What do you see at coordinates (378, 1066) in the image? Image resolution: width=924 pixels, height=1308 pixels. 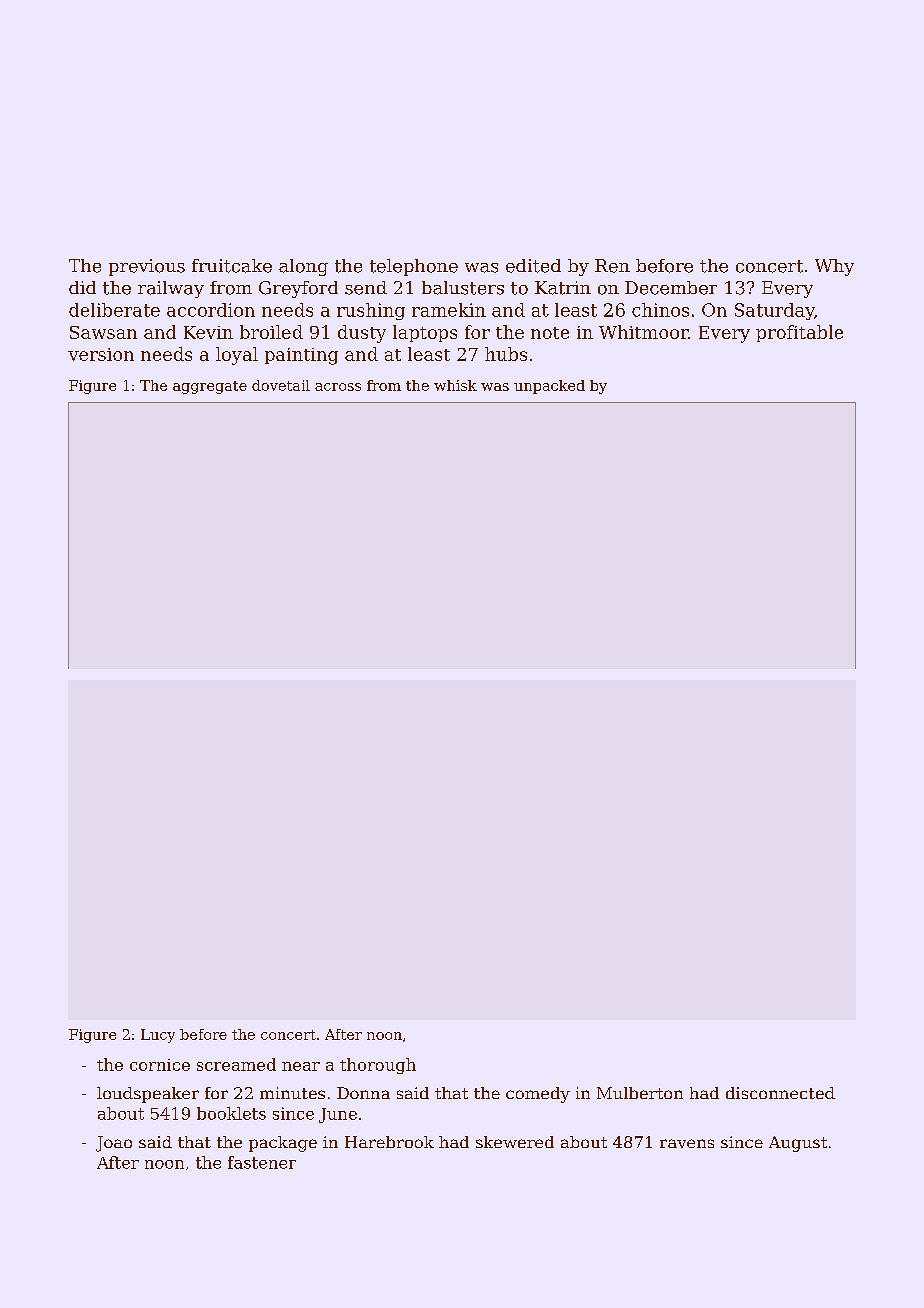 I see `thorough` at bounding box center [378, 1066].
